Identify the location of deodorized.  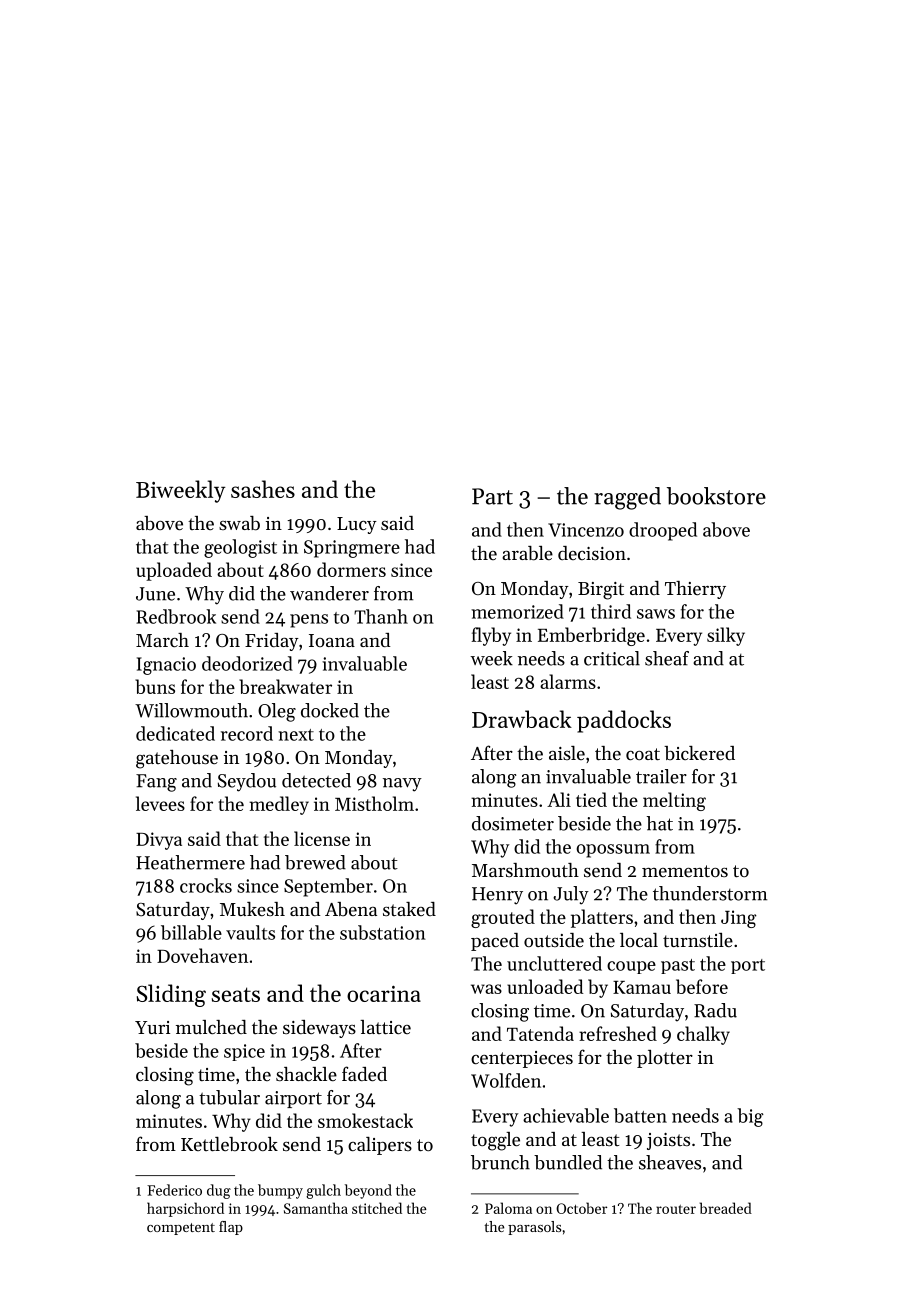
(247, 663).
